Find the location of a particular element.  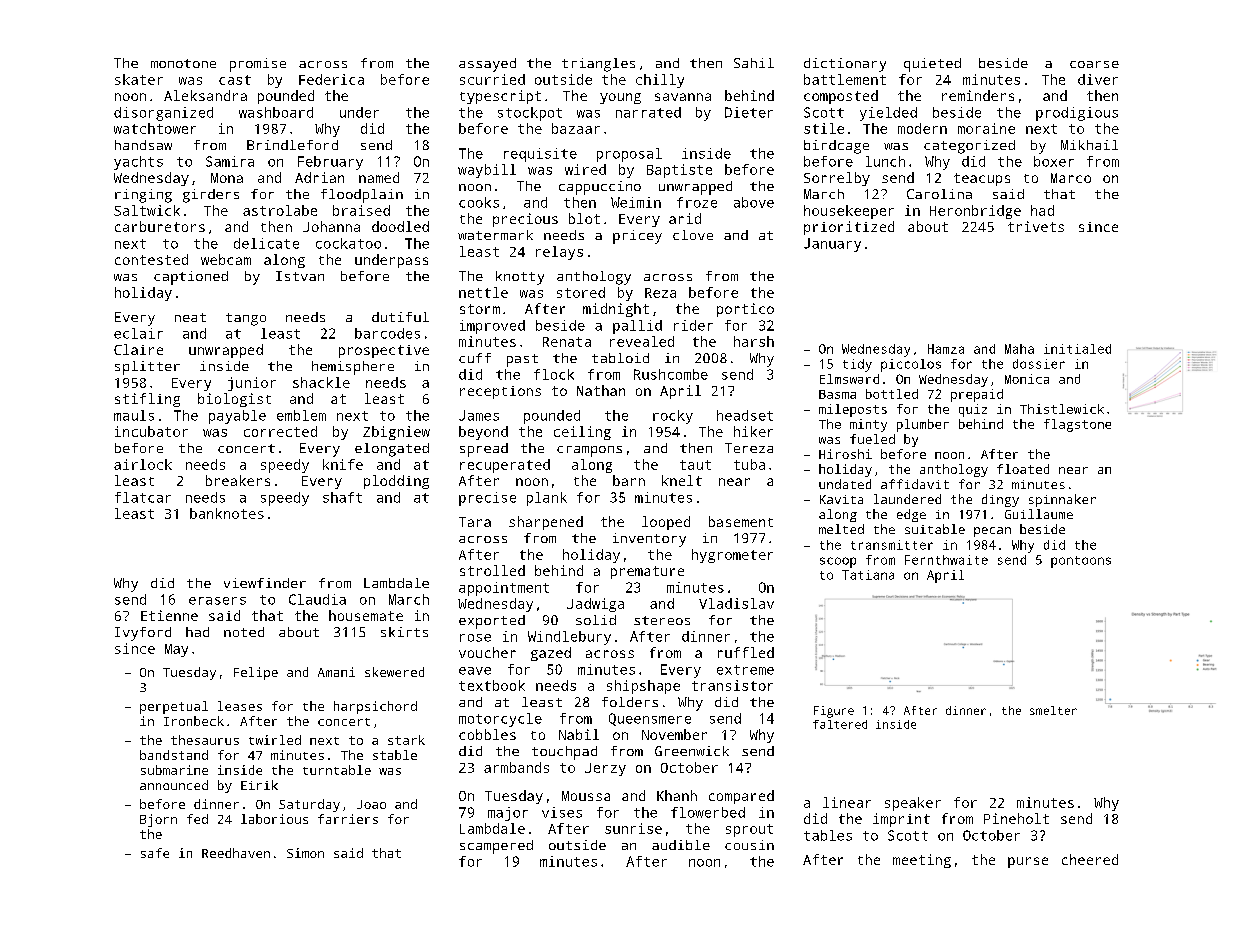

shaft is located at coordinates (342, 497).
